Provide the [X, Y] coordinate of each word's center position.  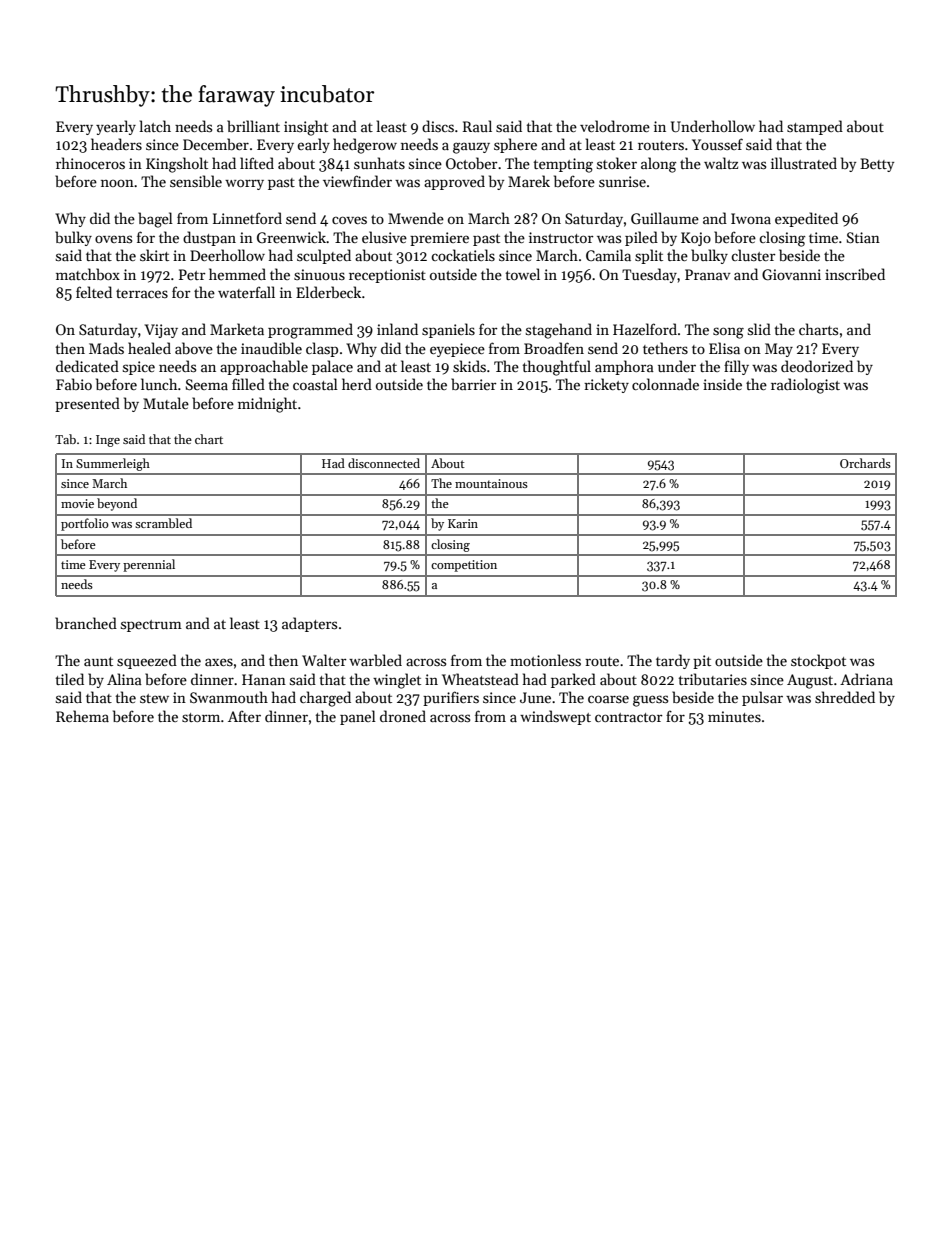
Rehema [82, 716]
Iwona [751, 218]
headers [116, 144]
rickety [606, 385]
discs [438, 126]
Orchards [865, 463]
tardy [673, 661]
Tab [65, 439]
